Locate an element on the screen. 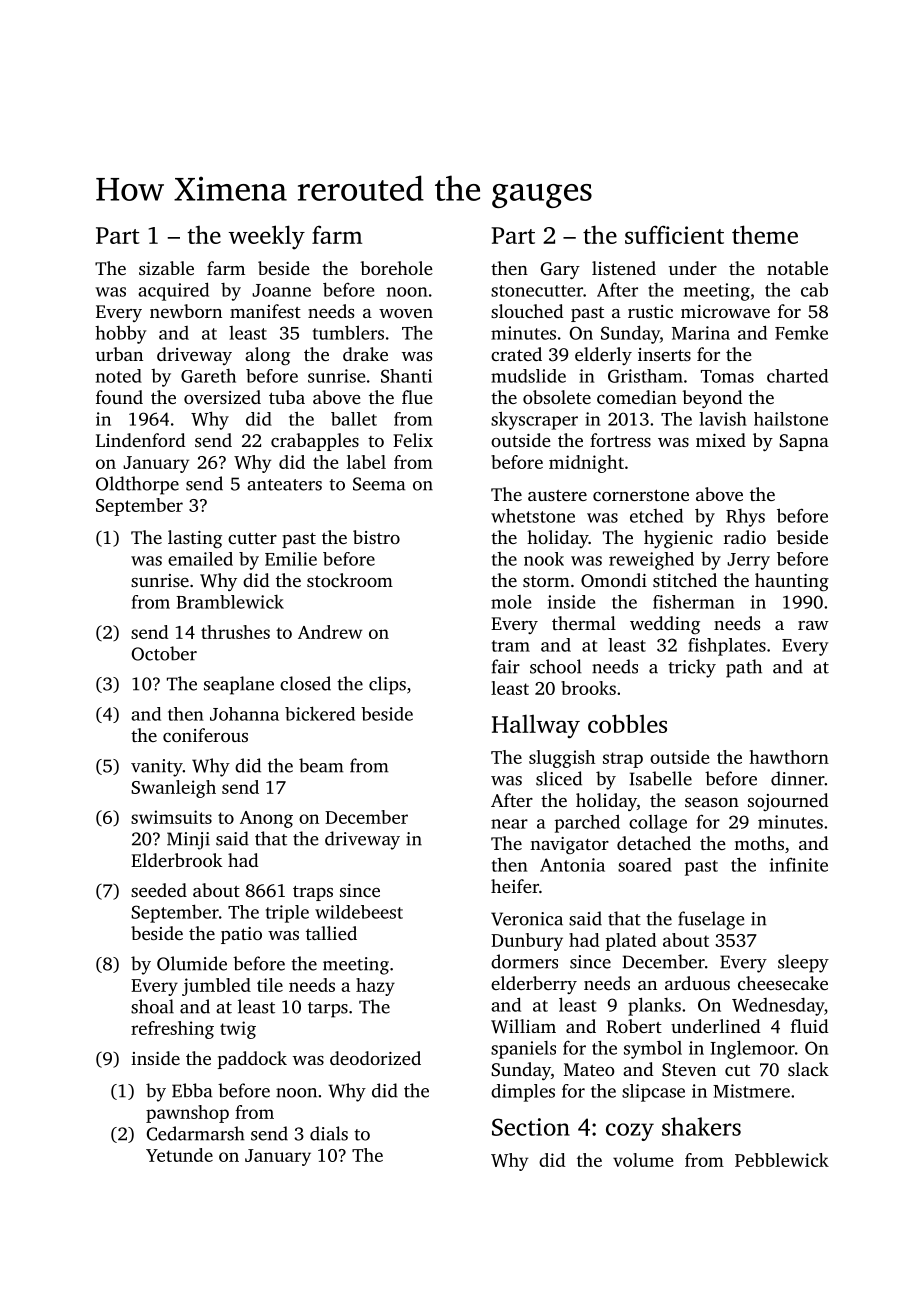  haunting is located at coordinates (792, 582).
